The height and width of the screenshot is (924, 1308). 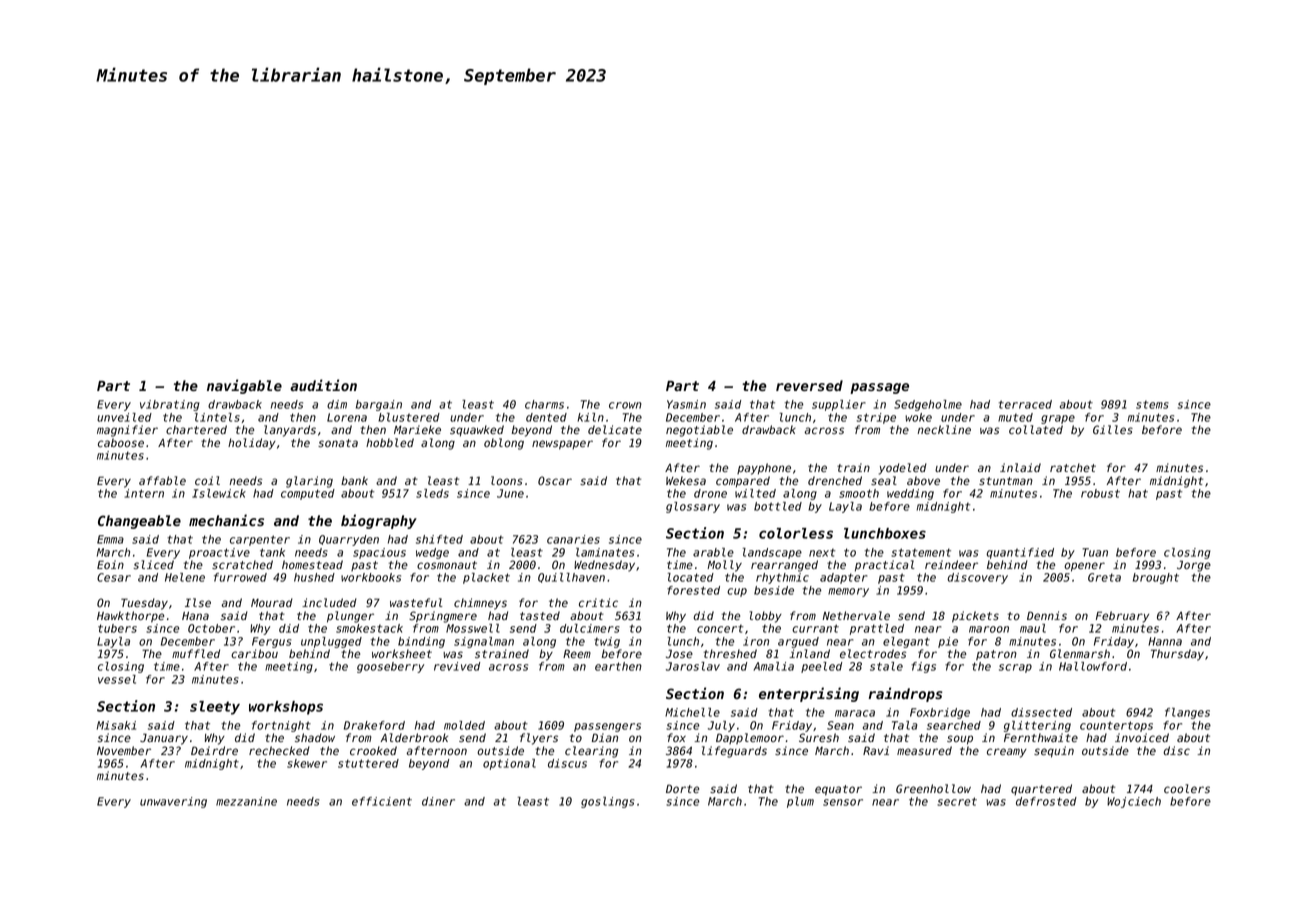 I want to click on charms, so click(x=544, y=404).
